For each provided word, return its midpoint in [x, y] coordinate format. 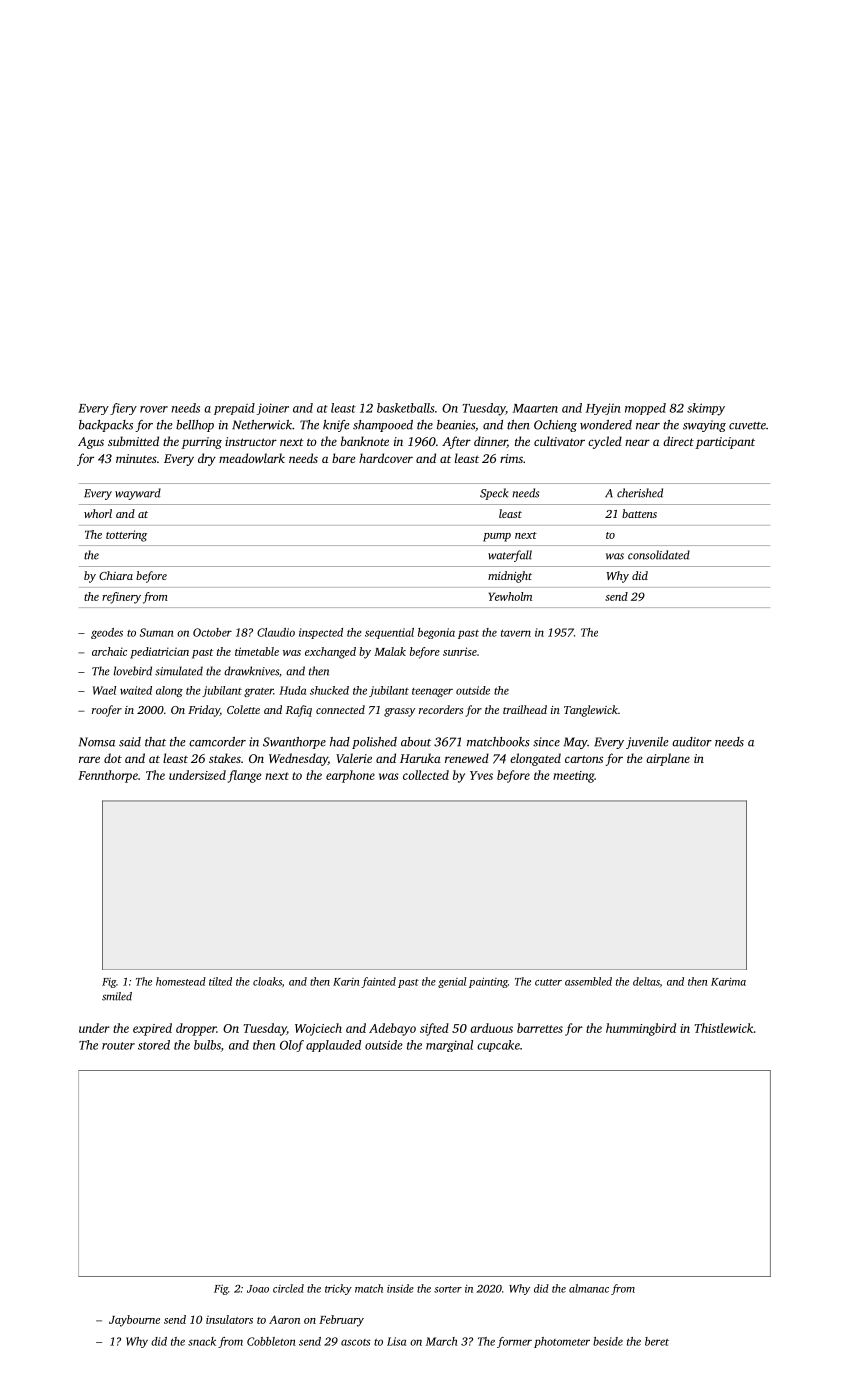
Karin [346, 982]
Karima [728, 982]
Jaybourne [134, 1321]
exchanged [330, 653]
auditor [692, 742]
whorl [98, 513]
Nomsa [97, 742]
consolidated [659, 555]
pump [497, 537]
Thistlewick [724, 1028]
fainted [378, 982]
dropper [196, 1029]
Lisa [396, 1341]
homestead [181, 981]
